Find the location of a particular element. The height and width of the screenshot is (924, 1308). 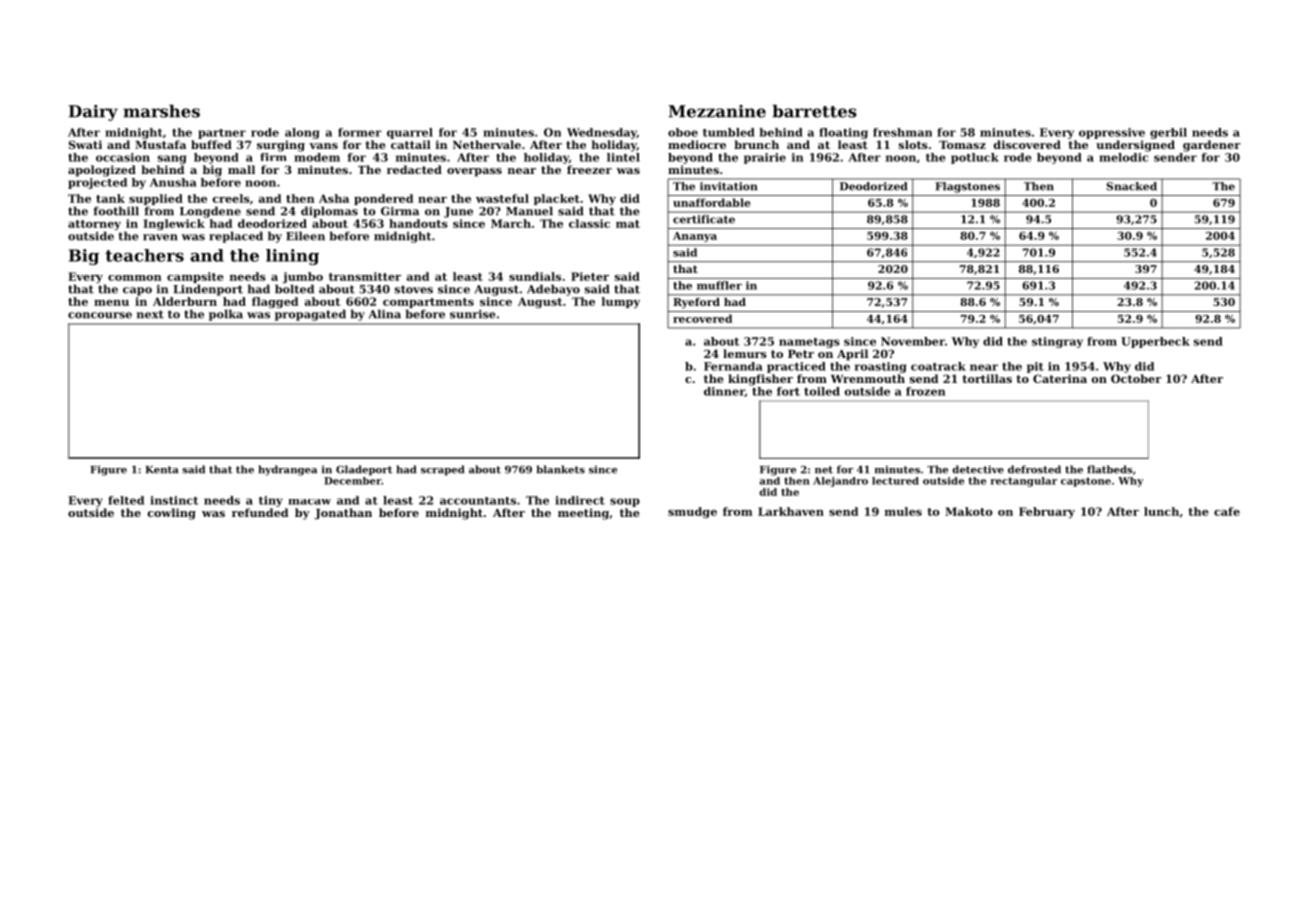

Anusha is located at coordinates (173, 182).
